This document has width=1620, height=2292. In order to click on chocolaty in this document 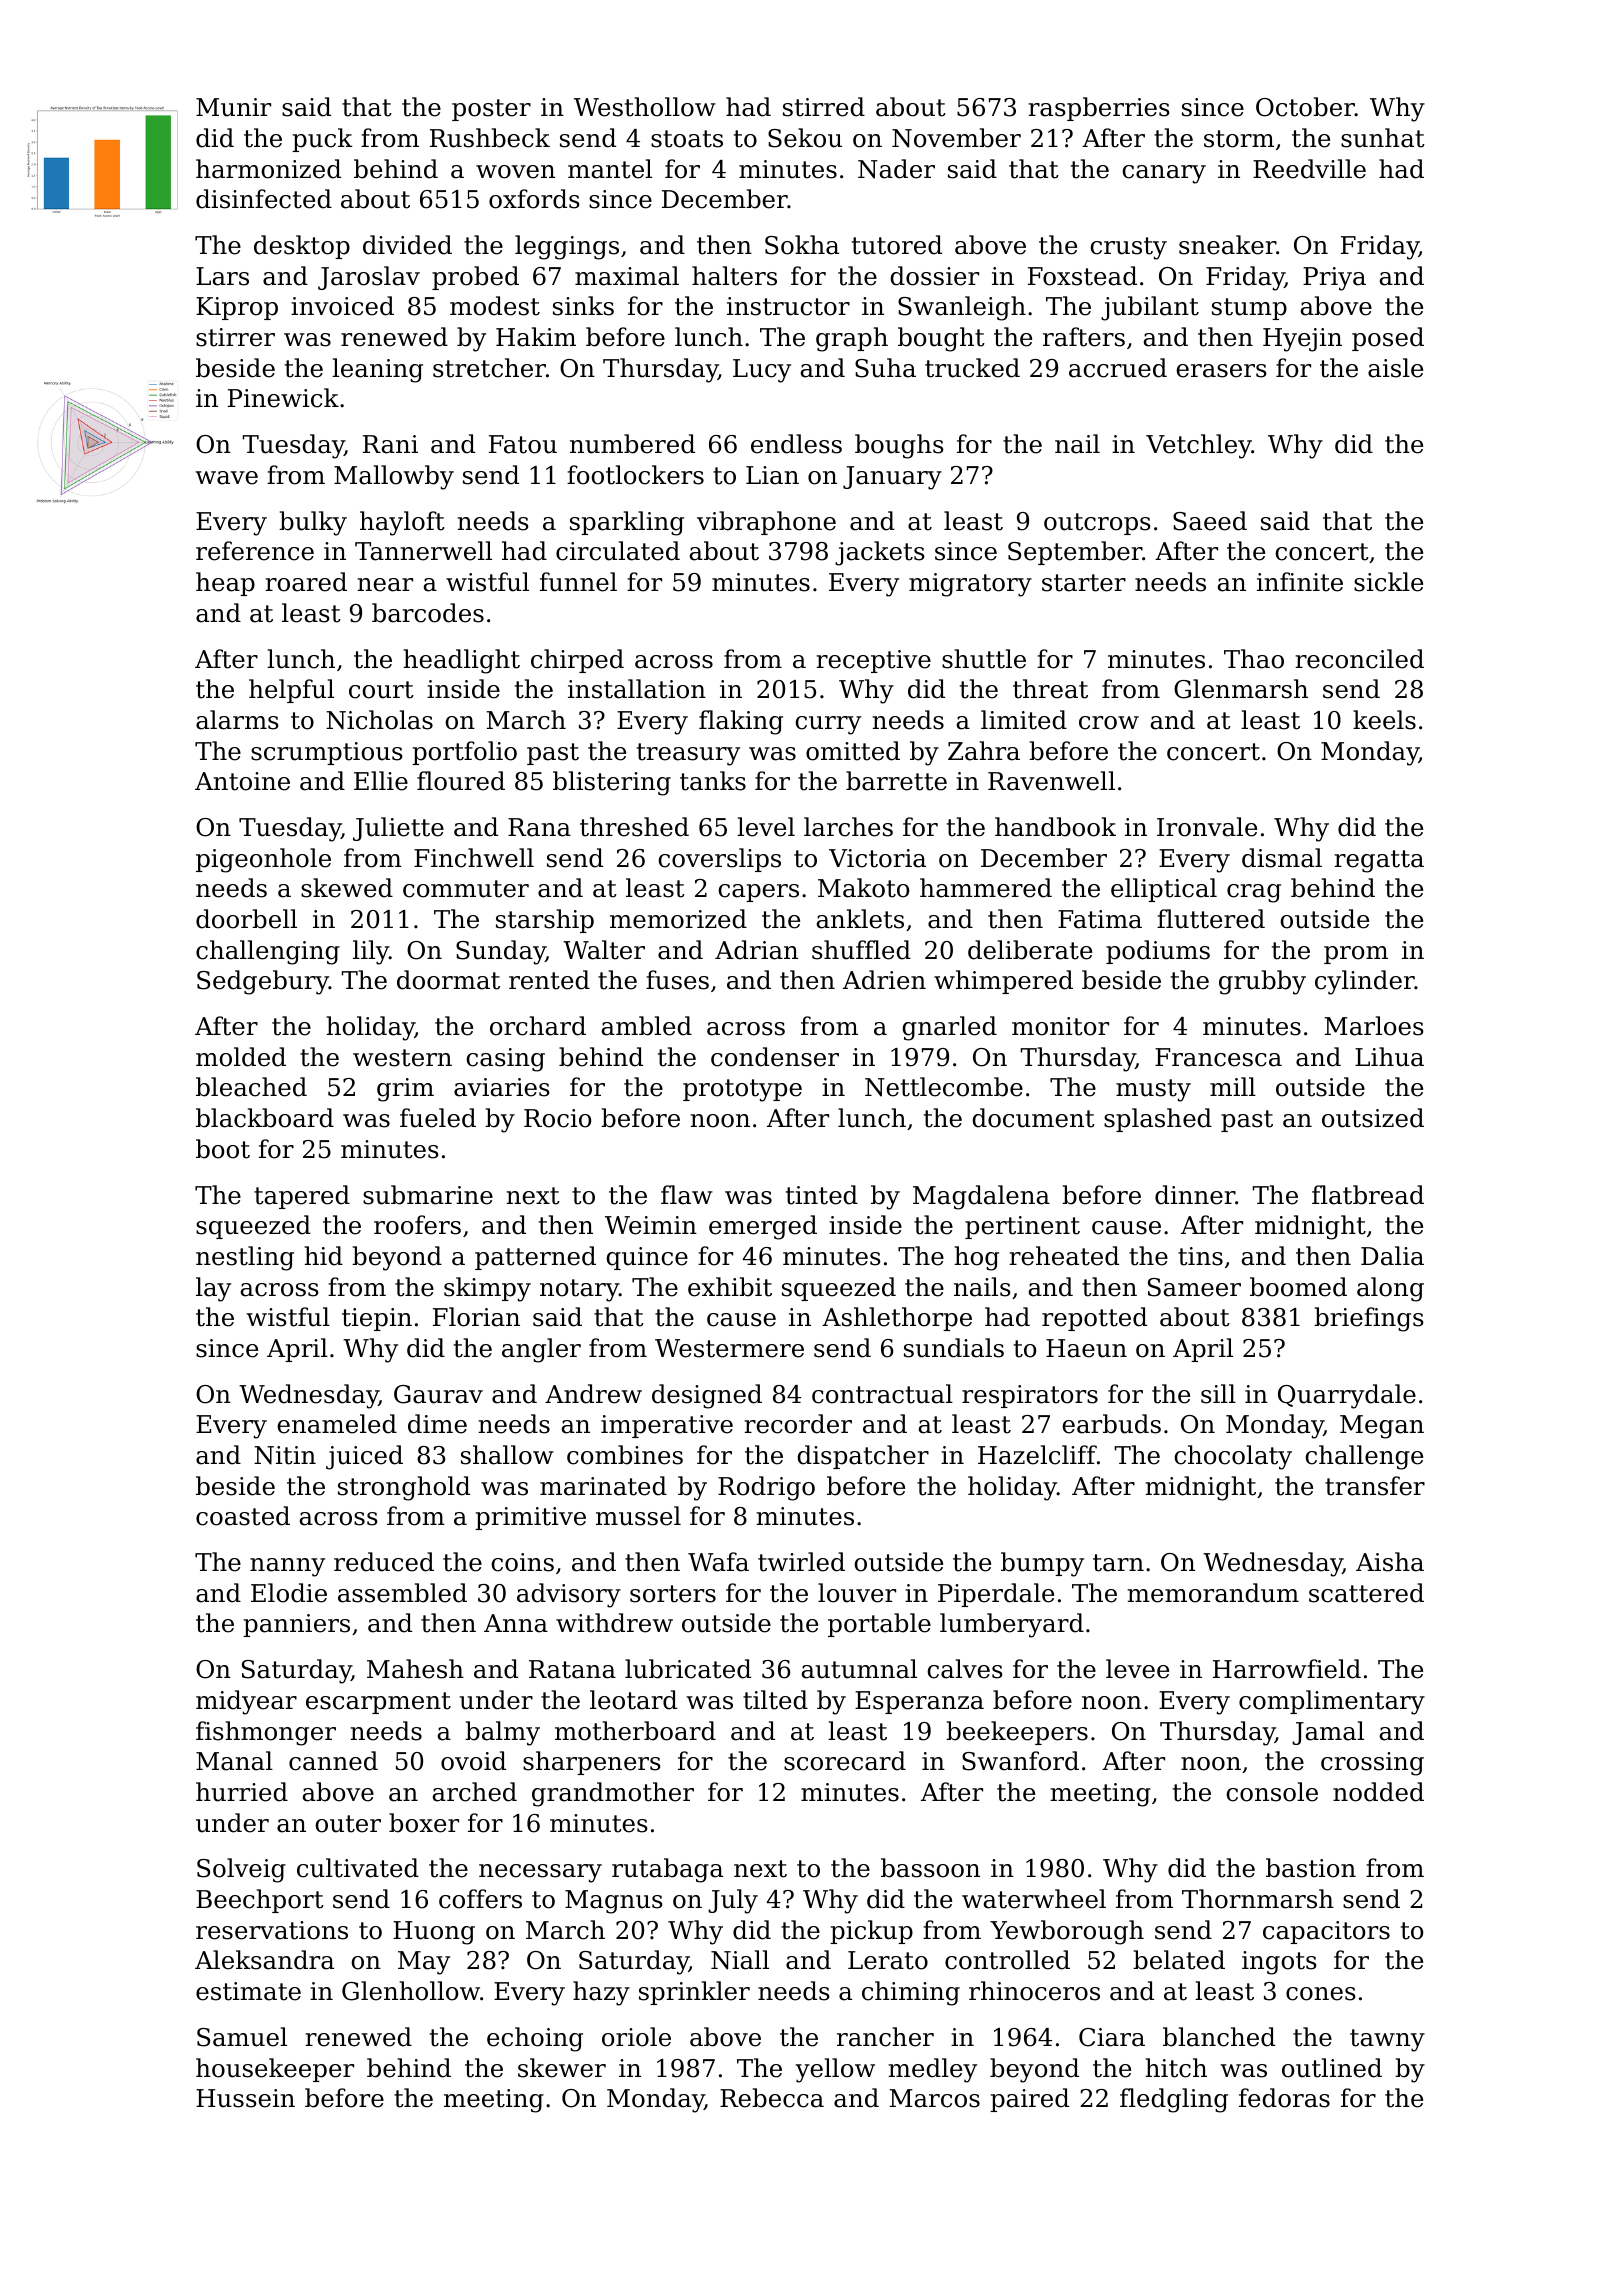, I will do `click(1233, 1457)`.
